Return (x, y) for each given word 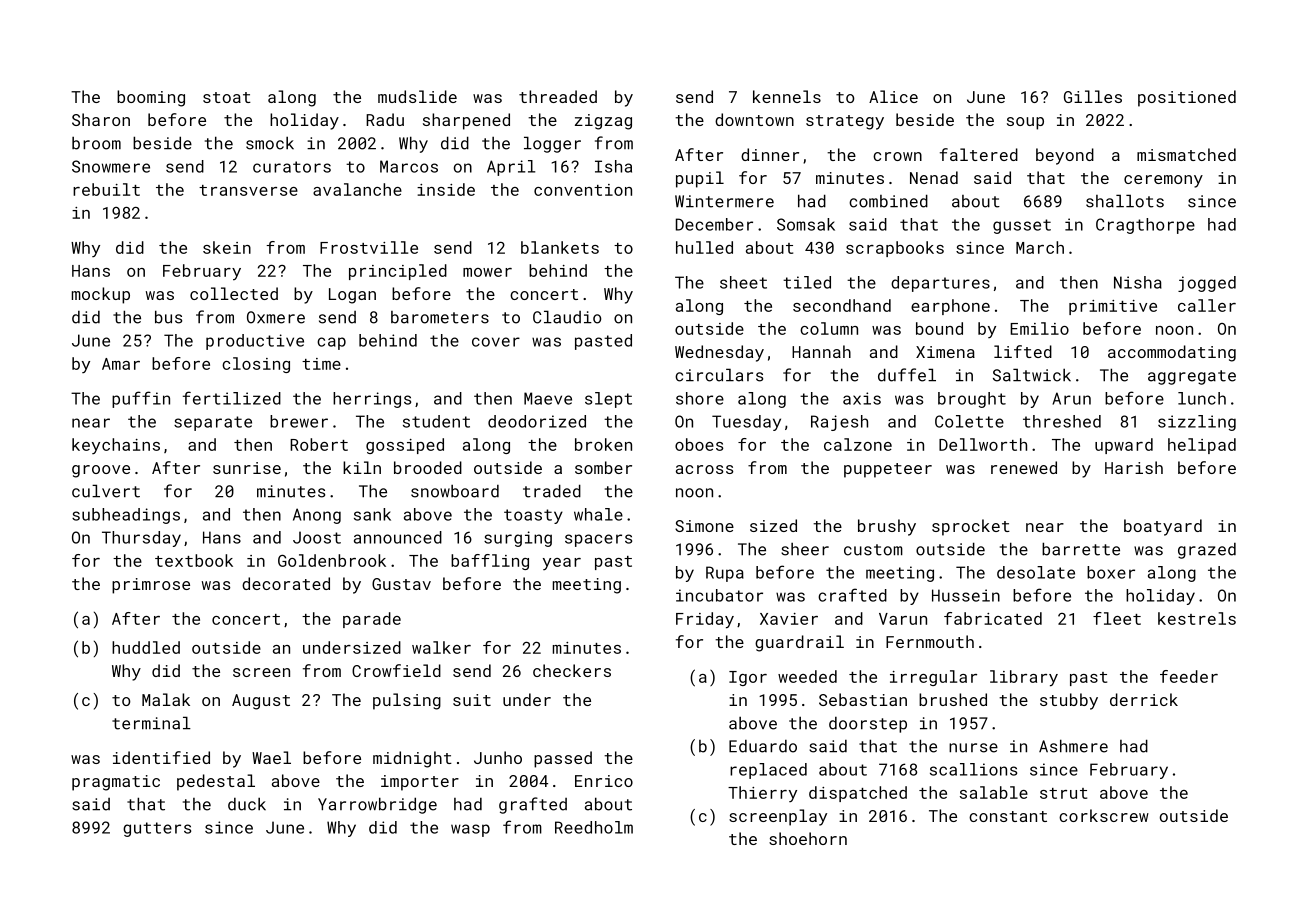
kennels (787, 96)
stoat (227, 97)
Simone (704, 526)
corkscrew (1104, 815)
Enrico (604, 781)
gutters (157, 829)
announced (398, 537)
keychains (116, 446)
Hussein (966, 595)
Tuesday (746, 423)
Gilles (1093, 96)
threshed (1062, 421)
